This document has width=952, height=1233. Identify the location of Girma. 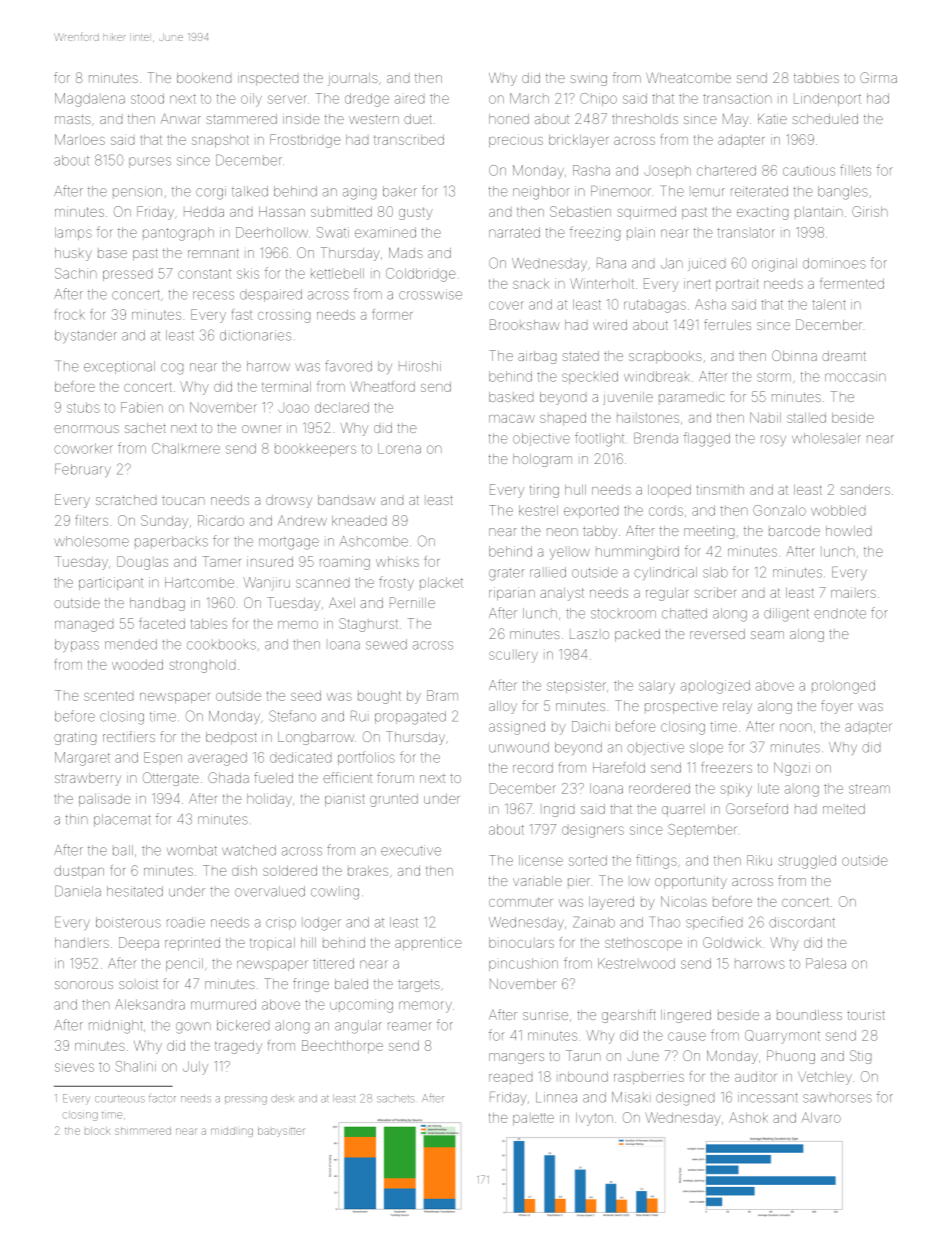
(878, 77).
